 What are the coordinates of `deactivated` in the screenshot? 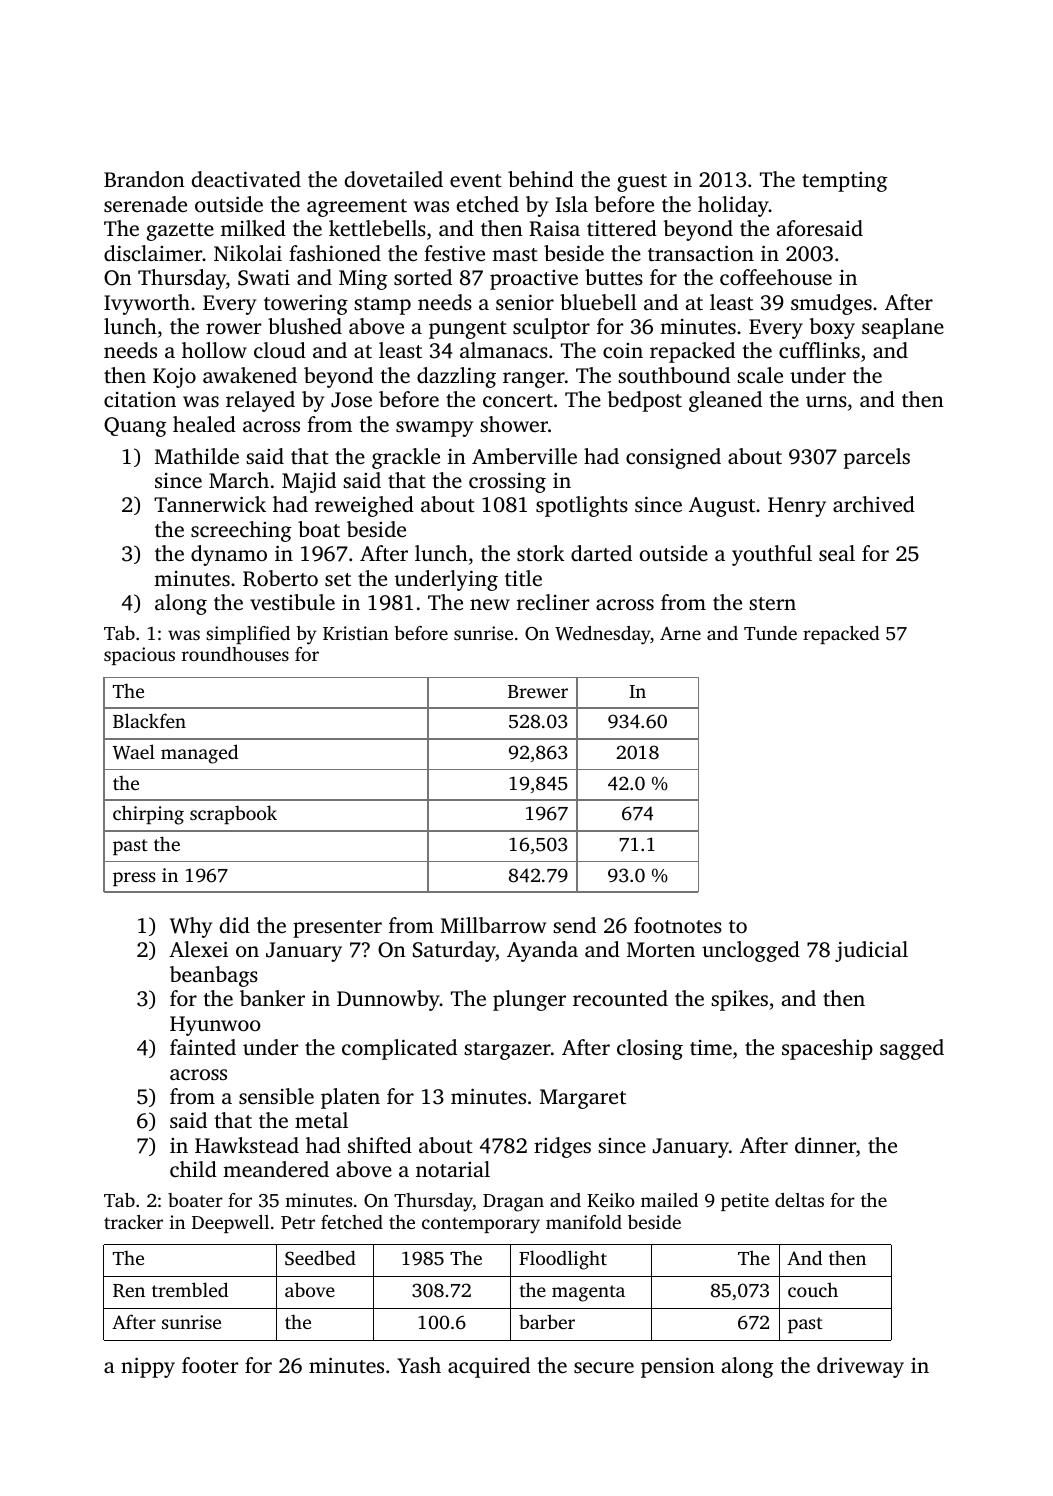 It's located at (246, 179).
